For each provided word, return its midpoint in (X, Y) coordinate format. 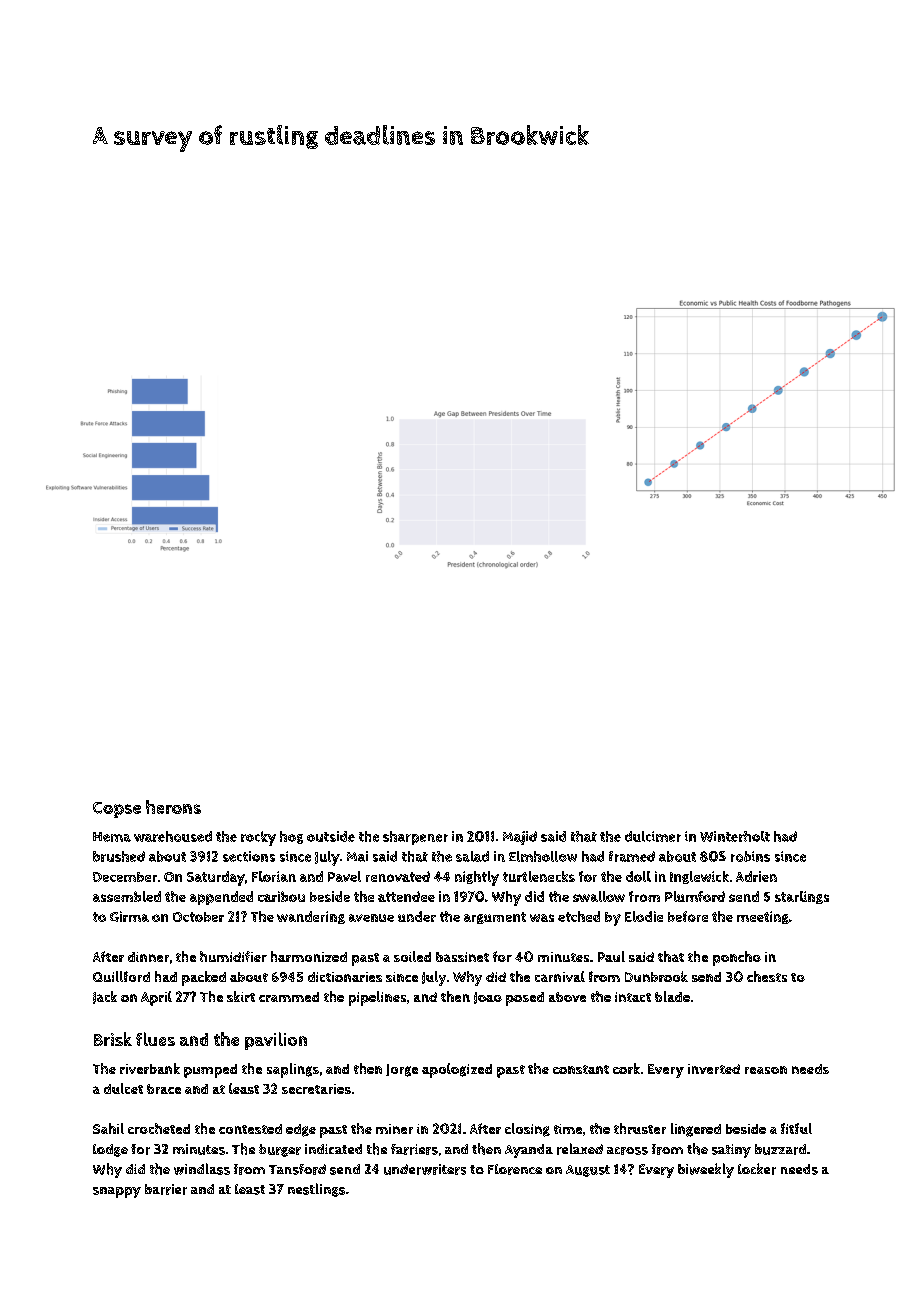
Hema (112, 837)
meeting (763, 917)
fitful (796, 1128)
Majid (520, 838)
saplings (293, 1070)
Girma (129, 916)
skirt (241, 996)
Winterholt (735, 836)
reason (766, 1070)
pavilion (276, 1041)
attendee (406, 896)
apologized (457, 1070)
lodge (110, 1150)
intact (633, 997)
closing (527, 1130)
